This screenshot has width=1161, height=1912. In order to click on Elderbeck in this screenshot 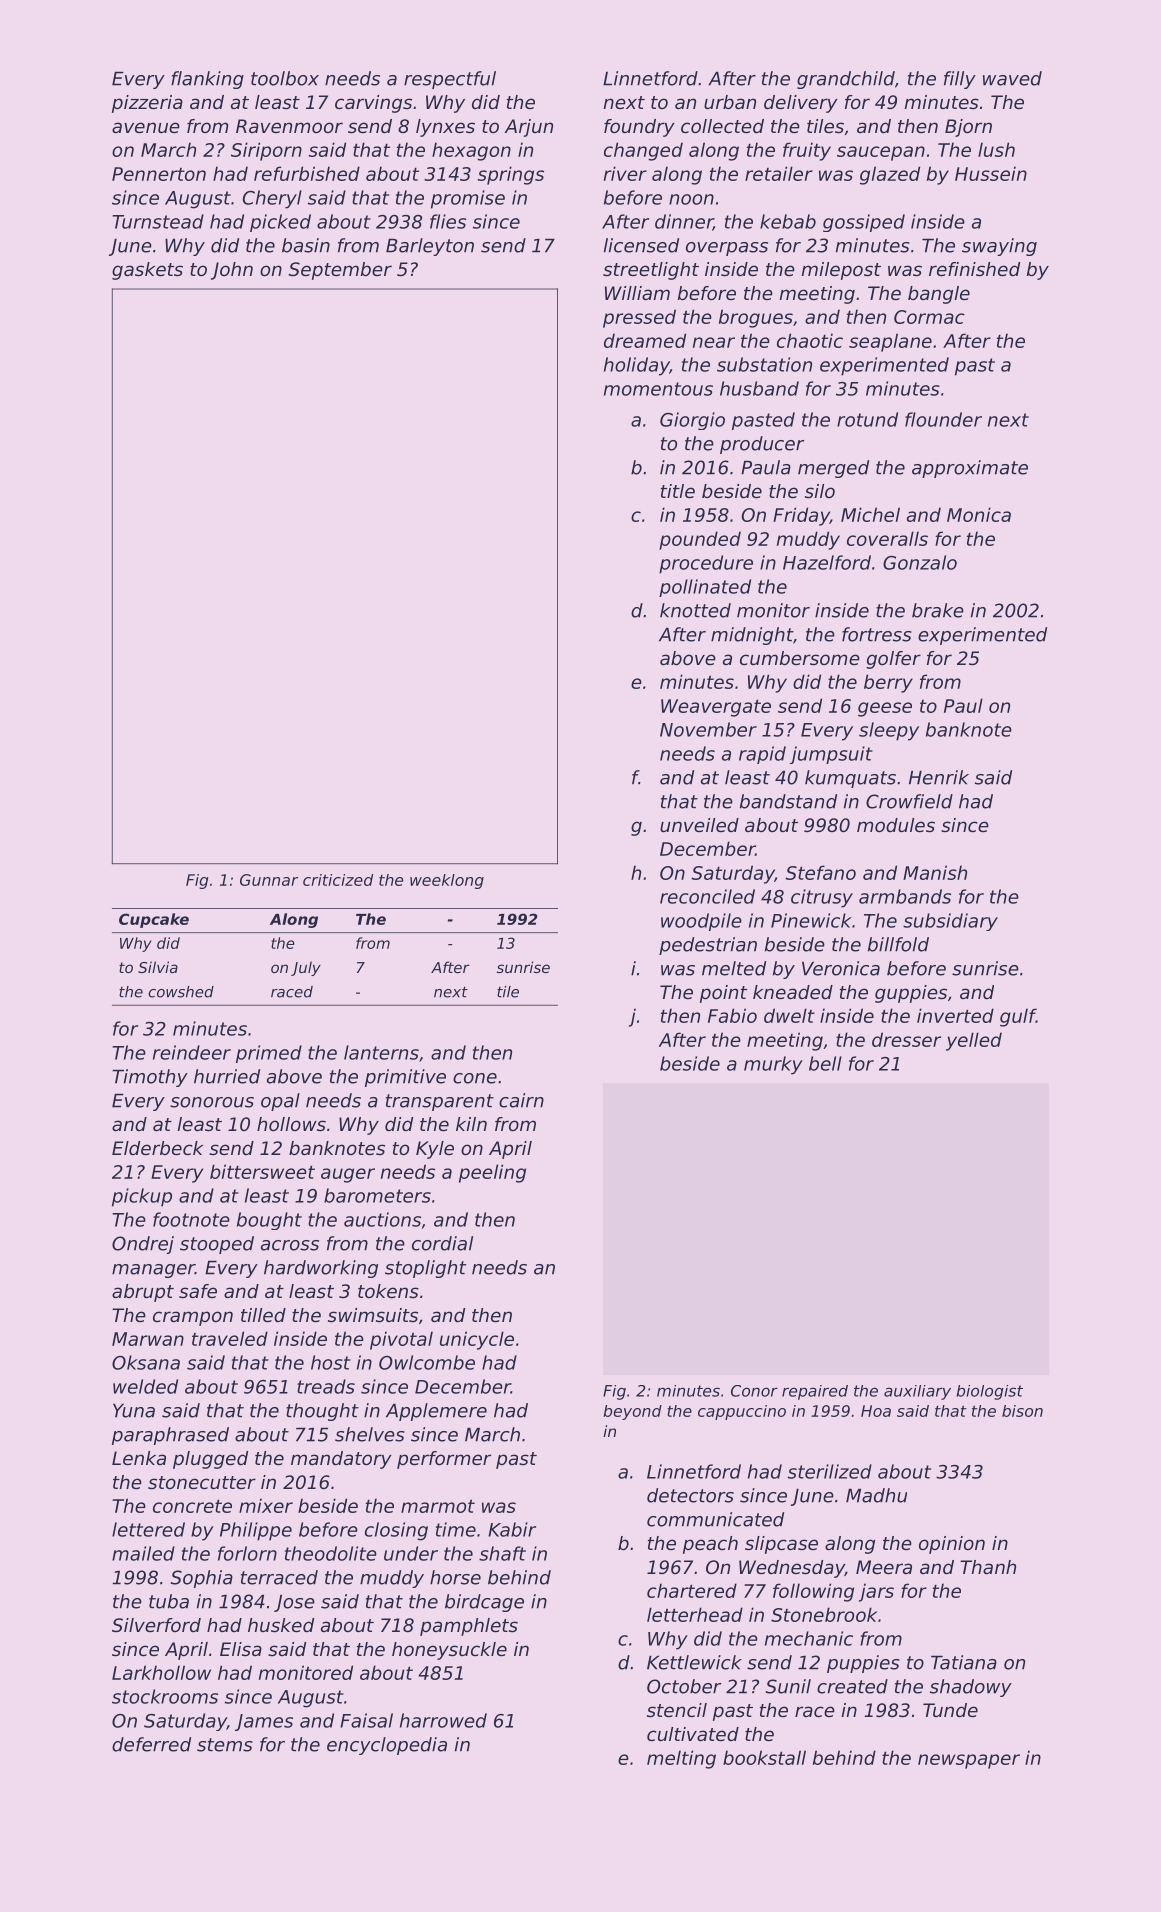, I will do `click(157, 1148)`.
